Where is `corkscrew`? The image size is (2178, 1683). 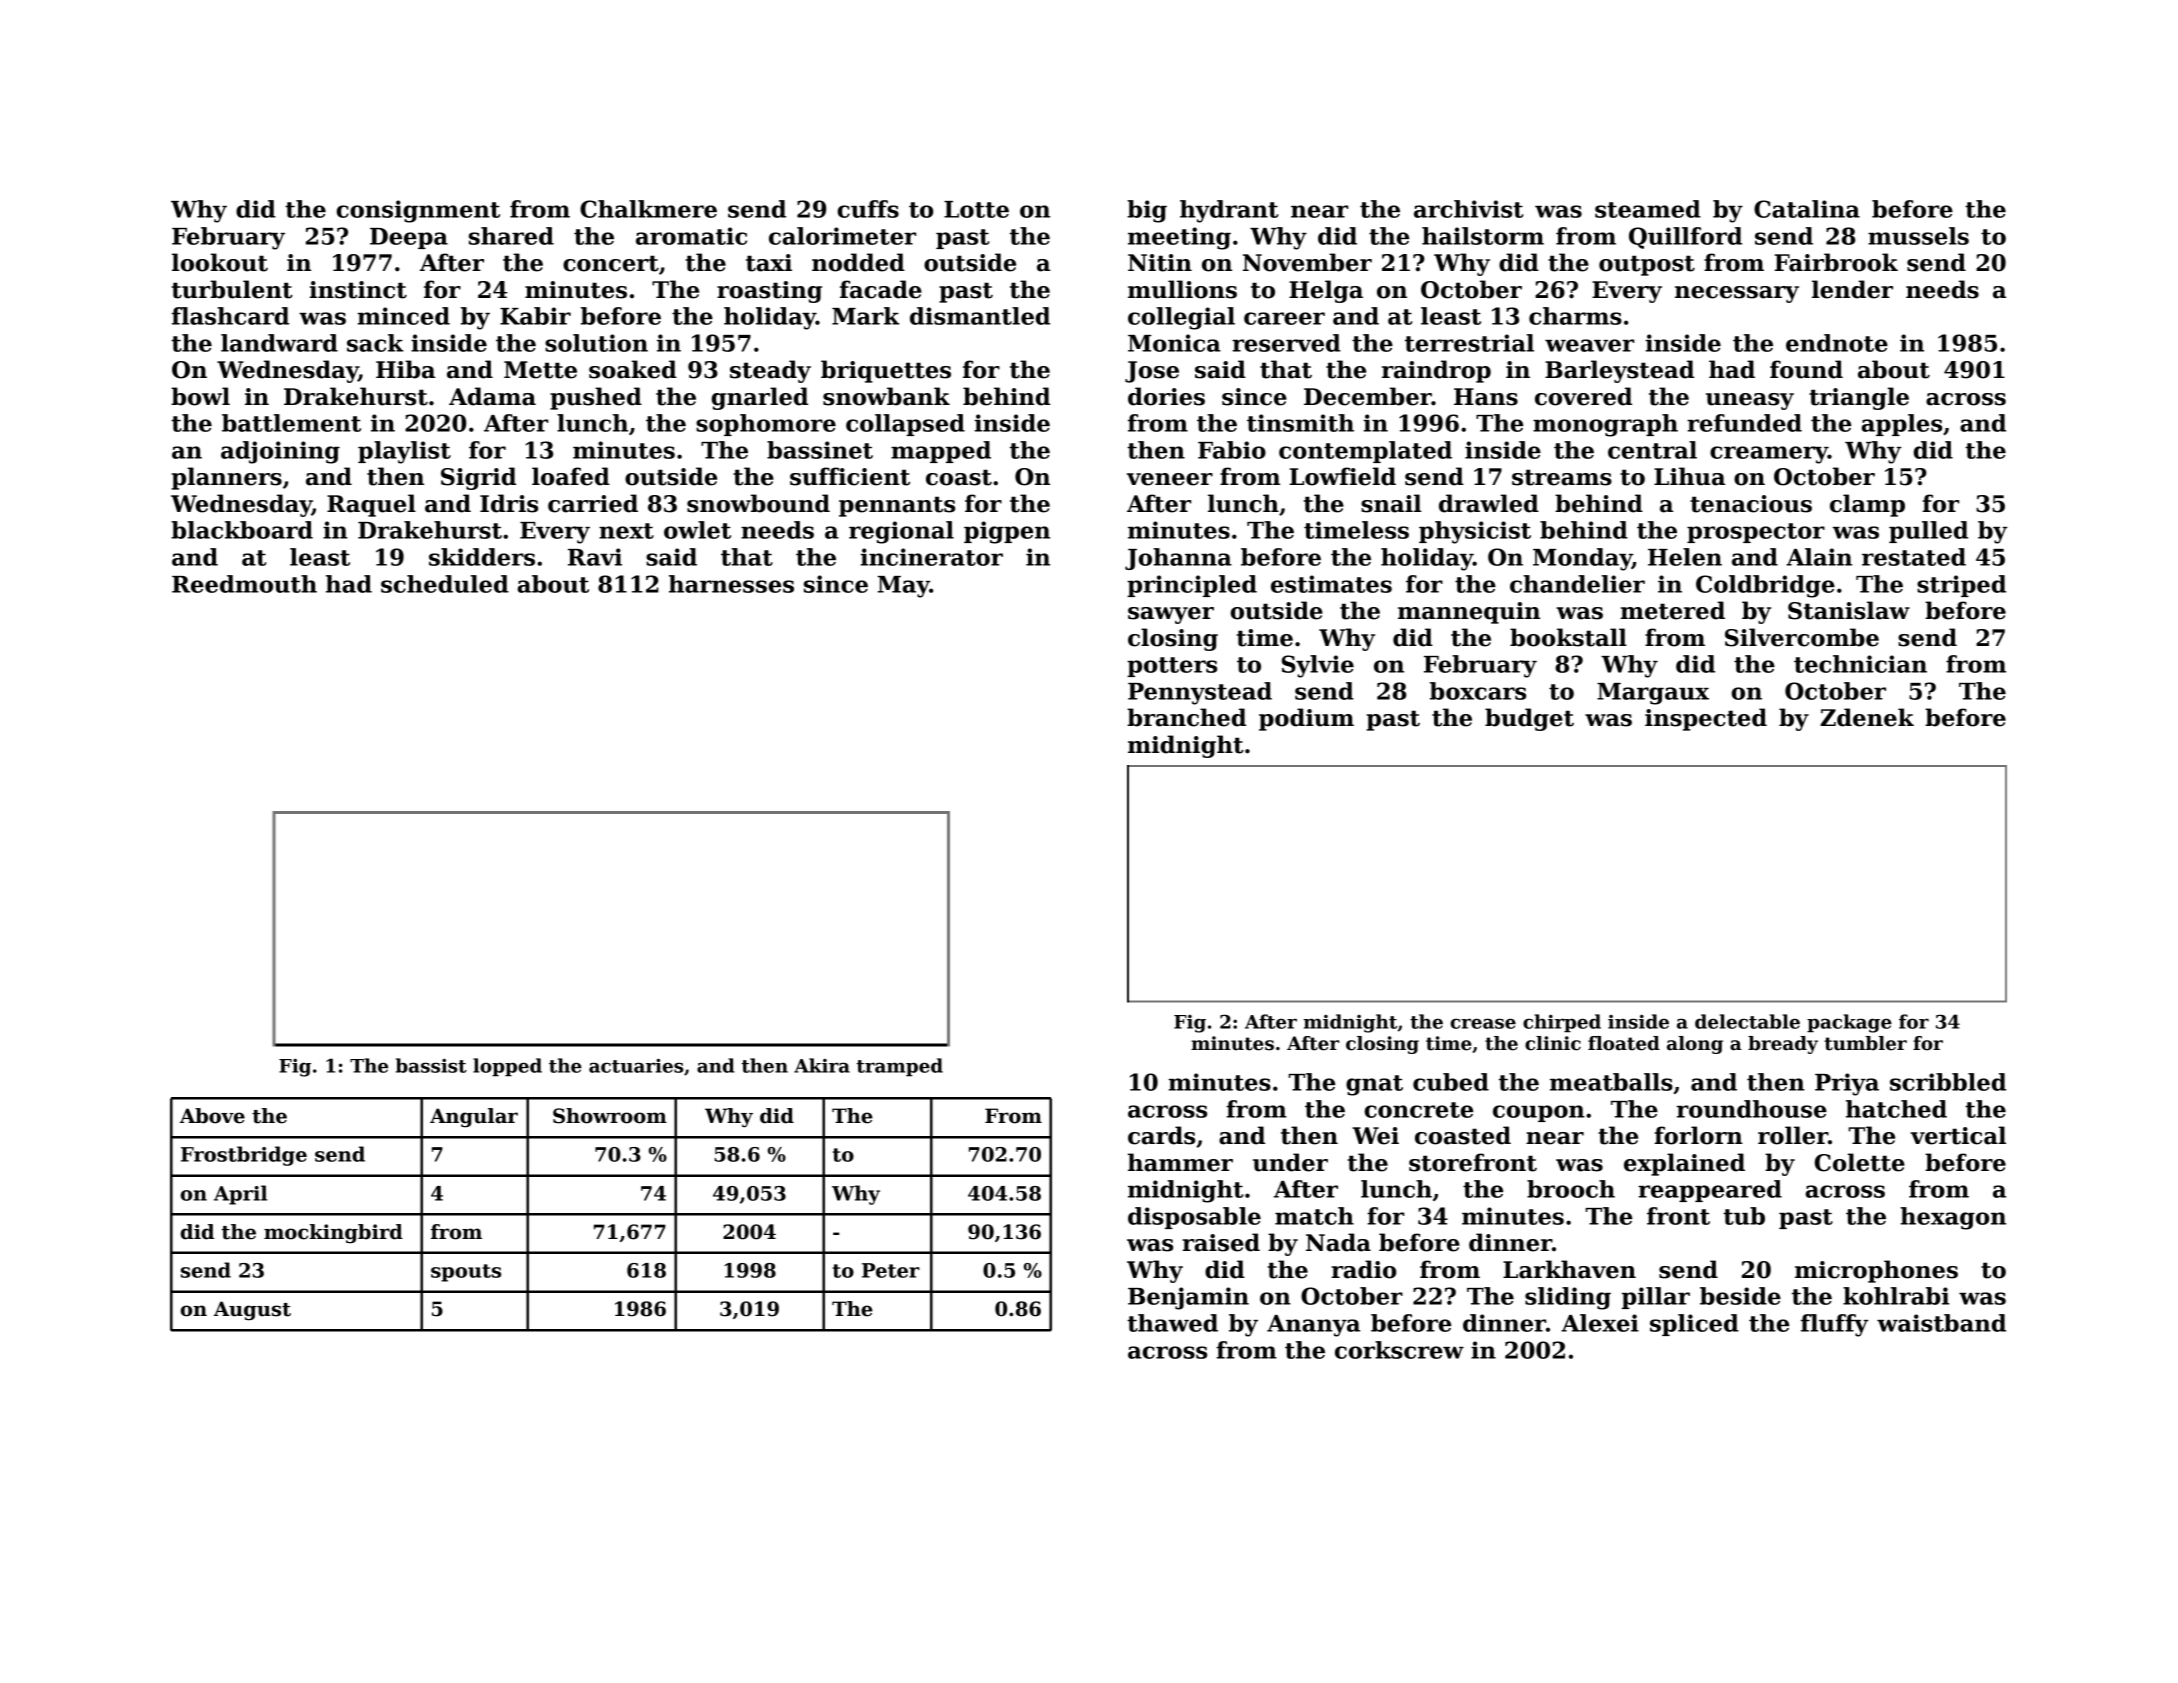
corkscrew is located at coordinates (1399, 1350).
